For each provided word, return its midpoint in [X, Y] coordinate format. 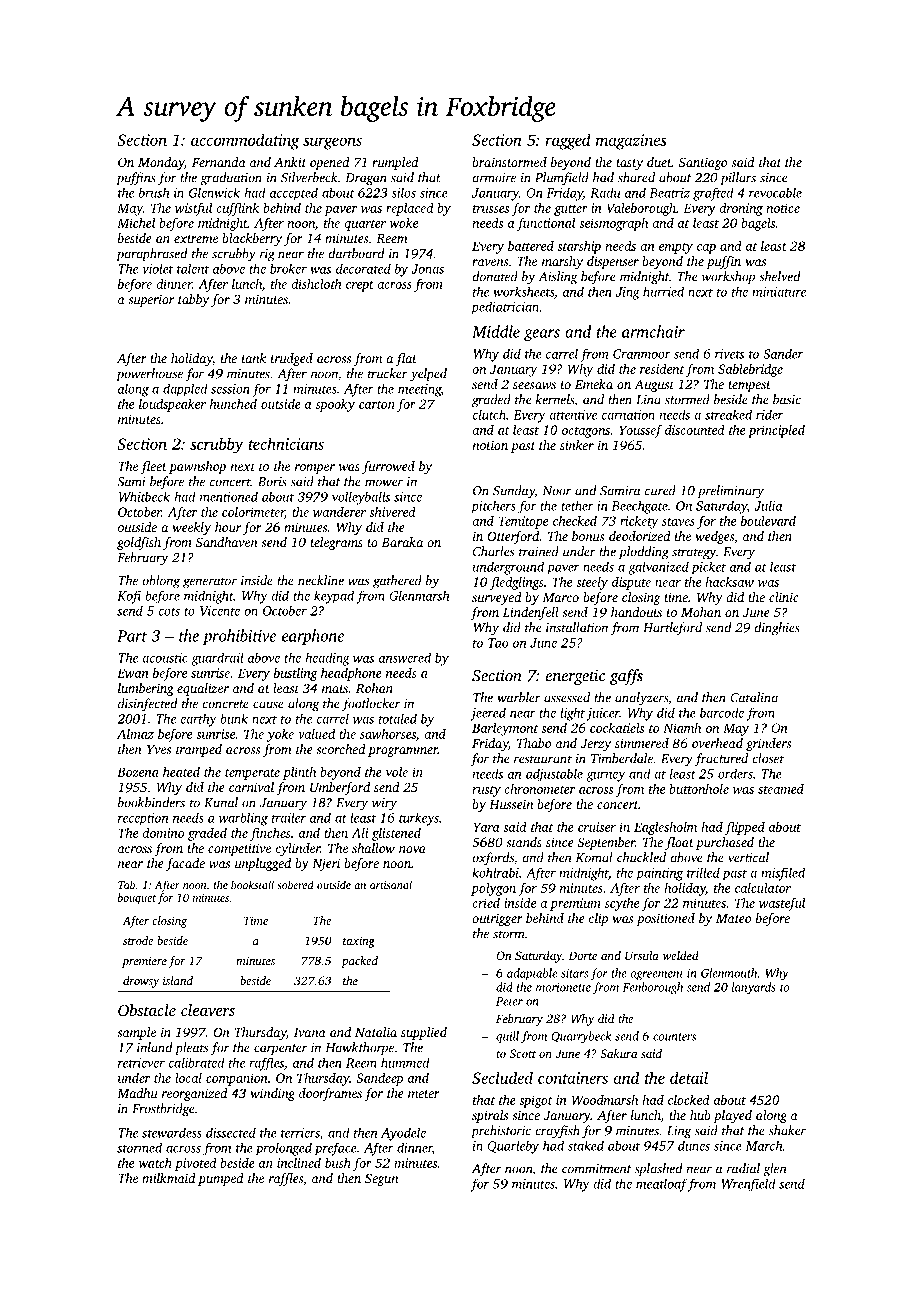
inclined [299, 1163]
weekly [191, 528]
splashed [659, 1169]
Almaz [135, 734]
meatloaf [661, 1185]
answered [405, 657]
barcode [722, 712]
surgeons [332, 143]
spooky [335, 405]
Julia [768, 505]
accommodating [245, 141]
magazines [631, 142]
